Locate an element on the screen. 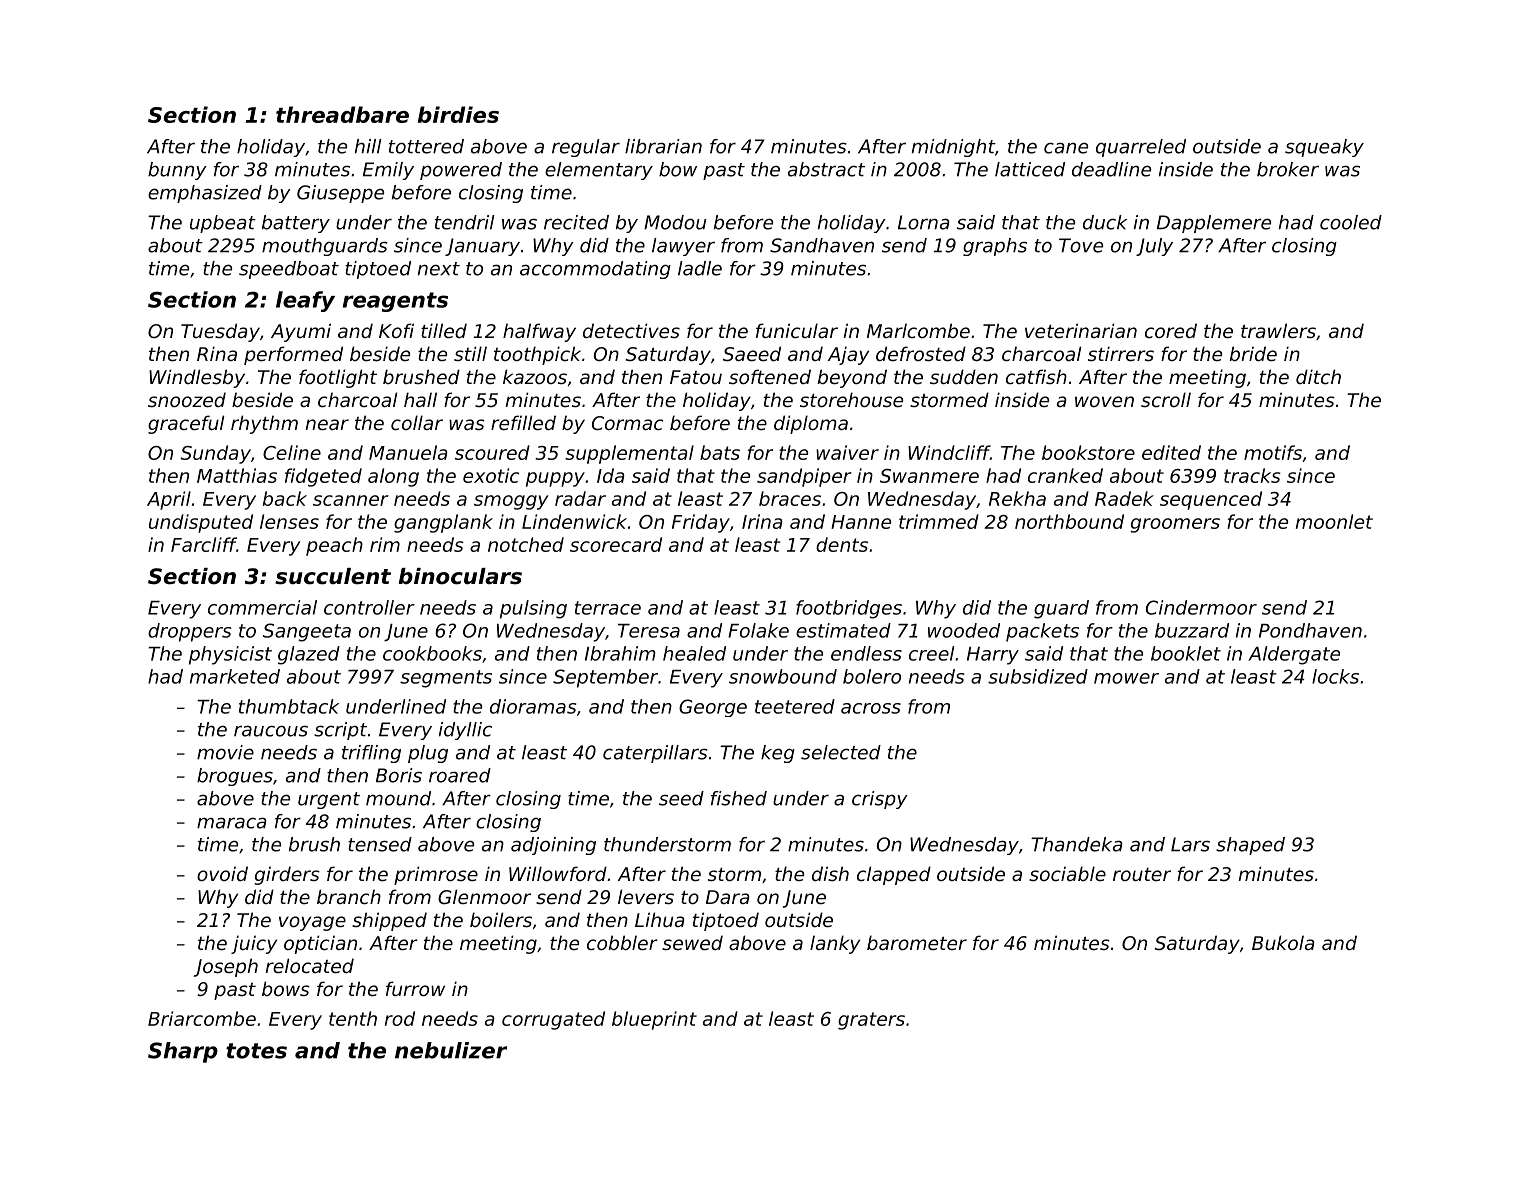 The width and height of the screenshot is (1530, 1182). squeaky is located at coordinates (1324, 148).
